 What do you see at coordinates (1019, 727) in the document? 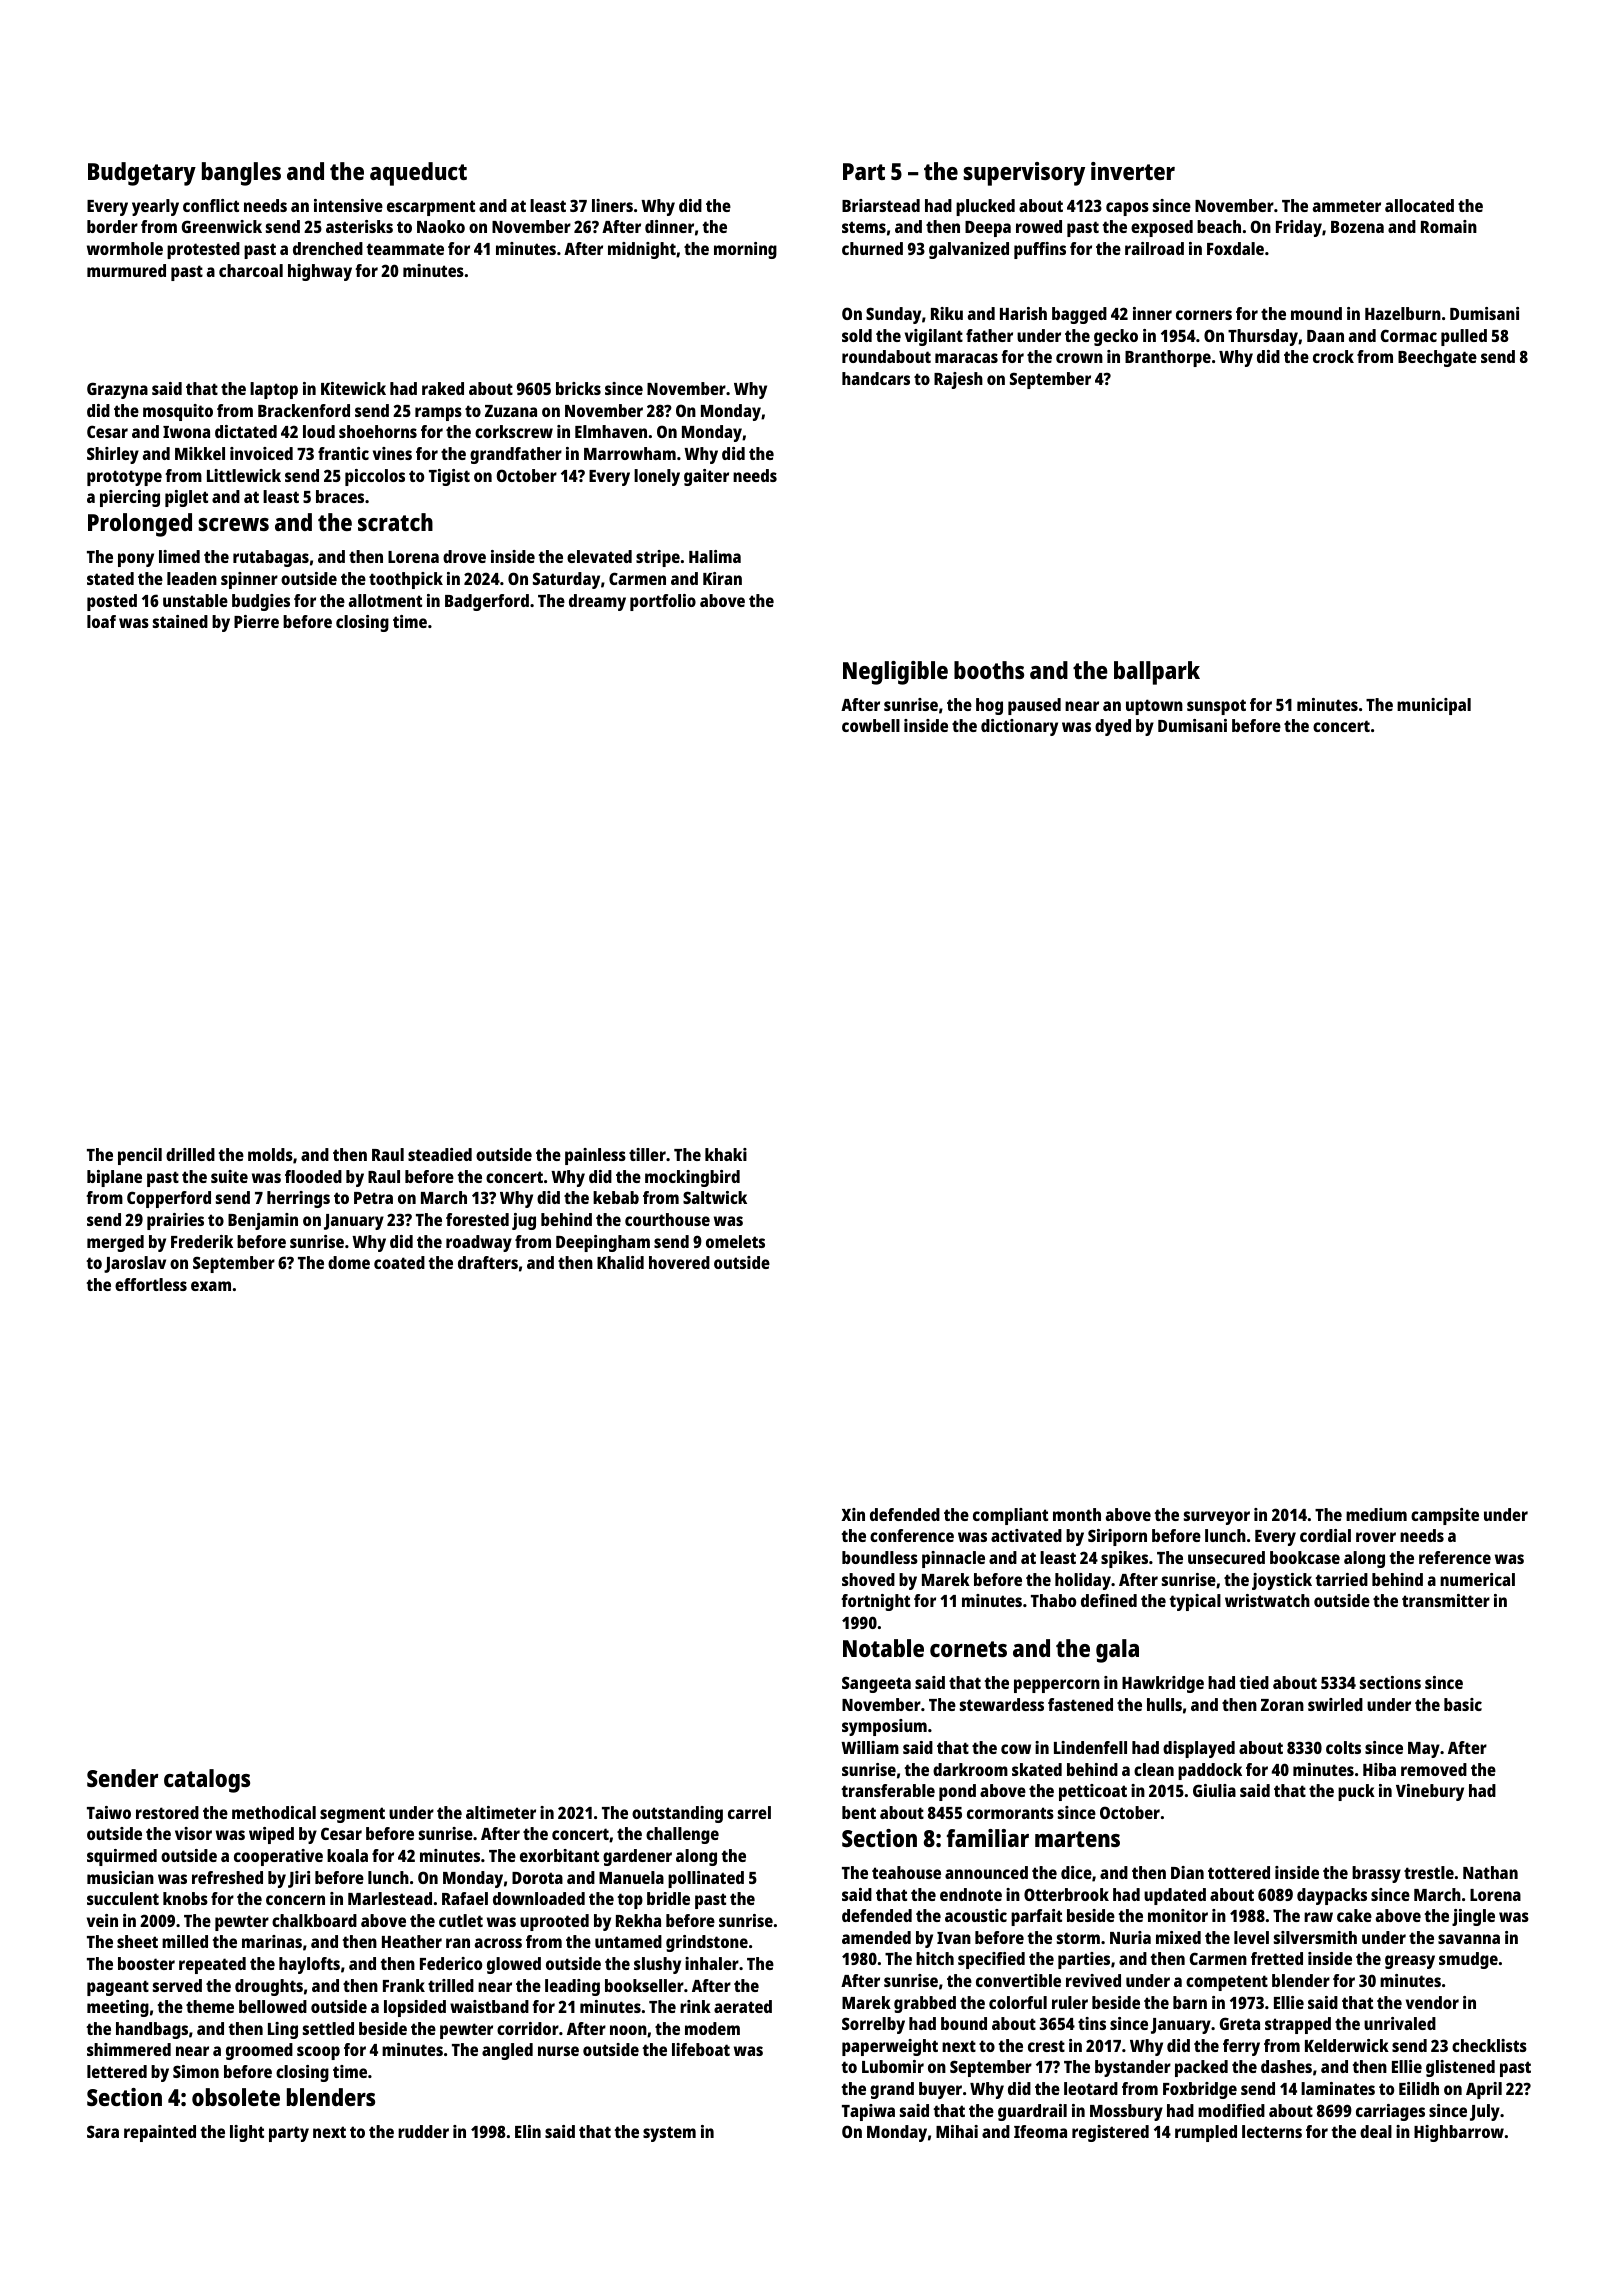
I see `dictionary` at bounding box center [1019, 727].
